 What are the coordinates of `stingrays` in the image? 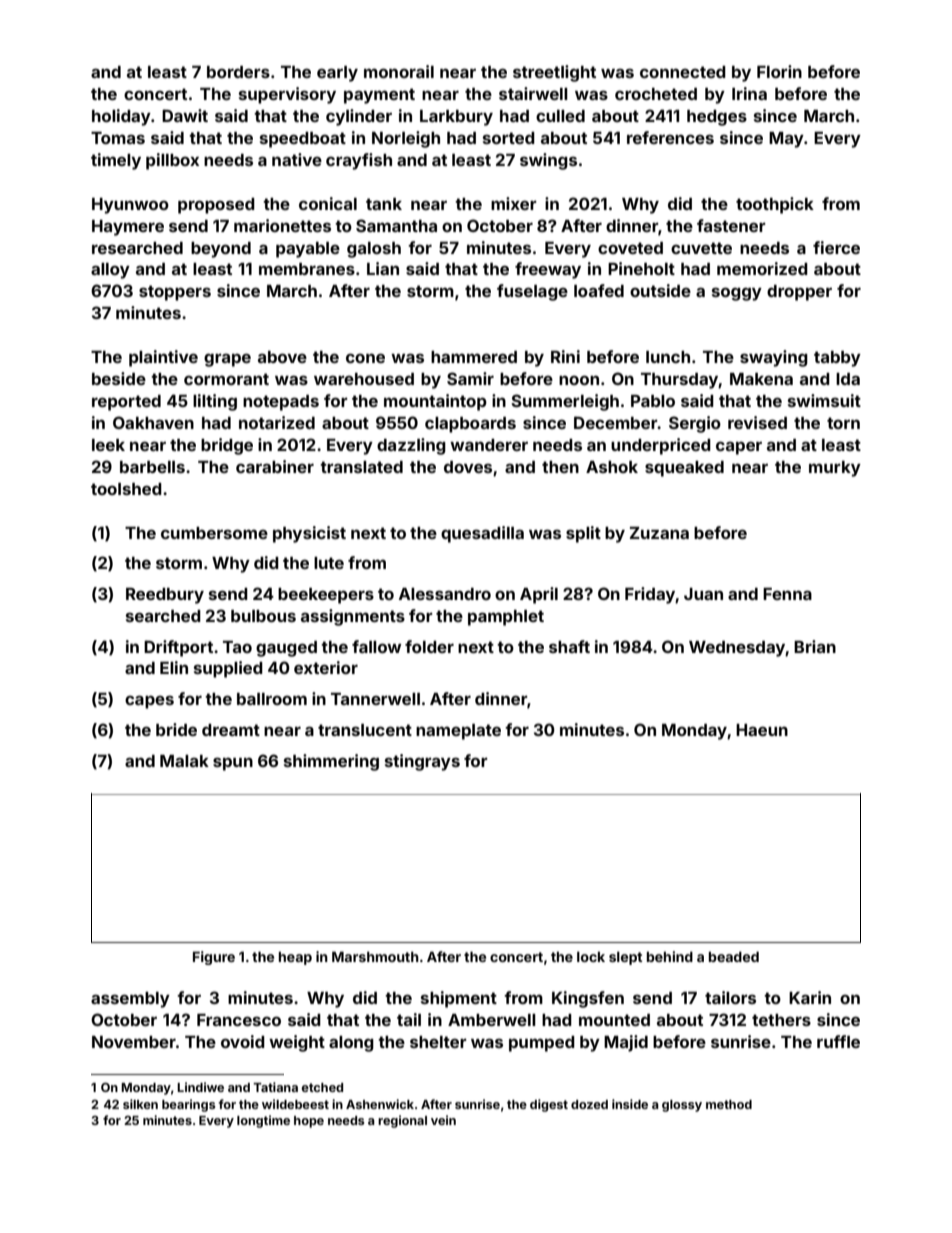 It's located at (422, 762).
